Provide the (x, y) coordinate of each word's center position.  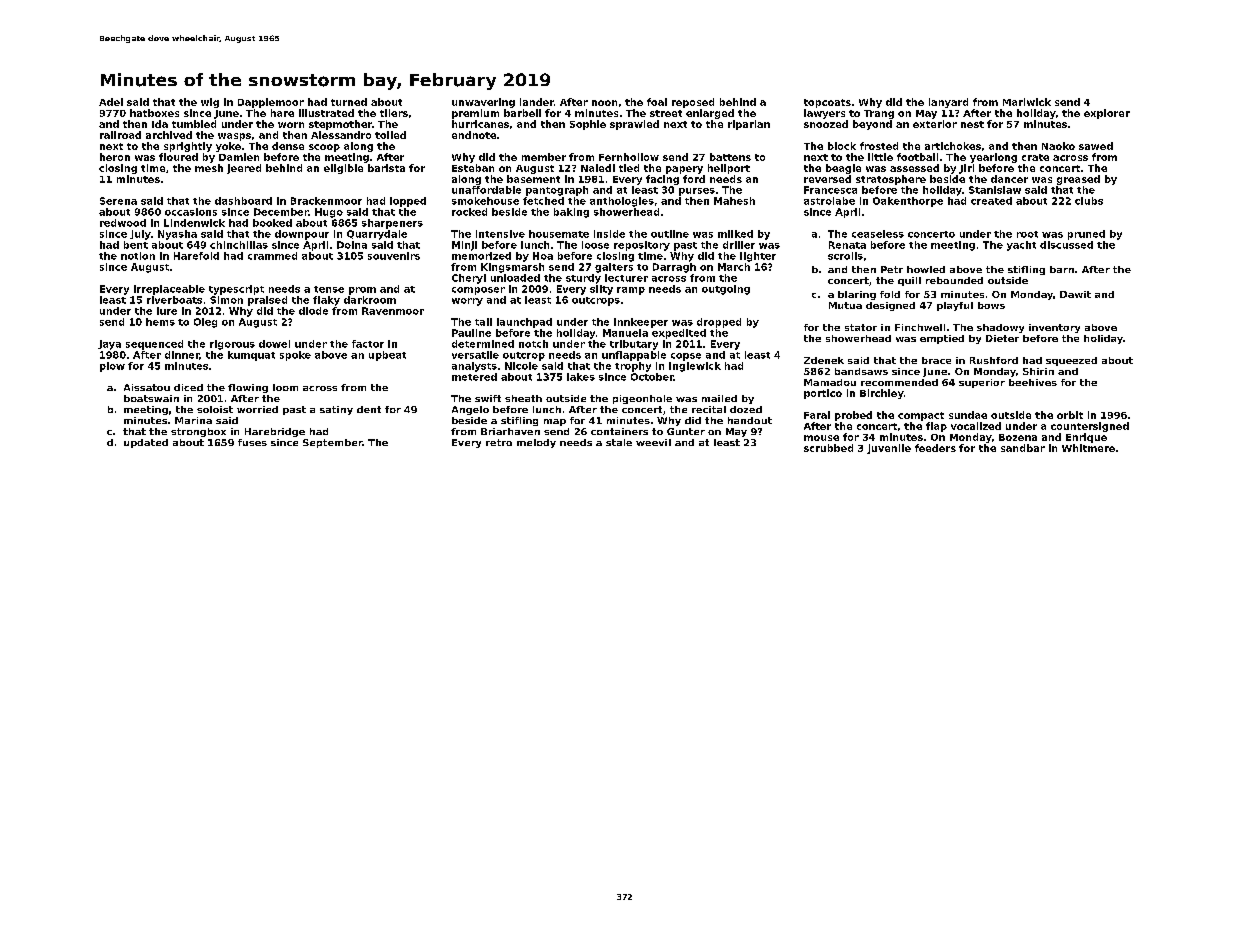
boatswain (151, 398)
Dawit (1075, 294)
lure (167, 311)
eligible (343, 169)
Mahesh (734, 201)
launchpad (524, 323)
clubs (1089, 201)
